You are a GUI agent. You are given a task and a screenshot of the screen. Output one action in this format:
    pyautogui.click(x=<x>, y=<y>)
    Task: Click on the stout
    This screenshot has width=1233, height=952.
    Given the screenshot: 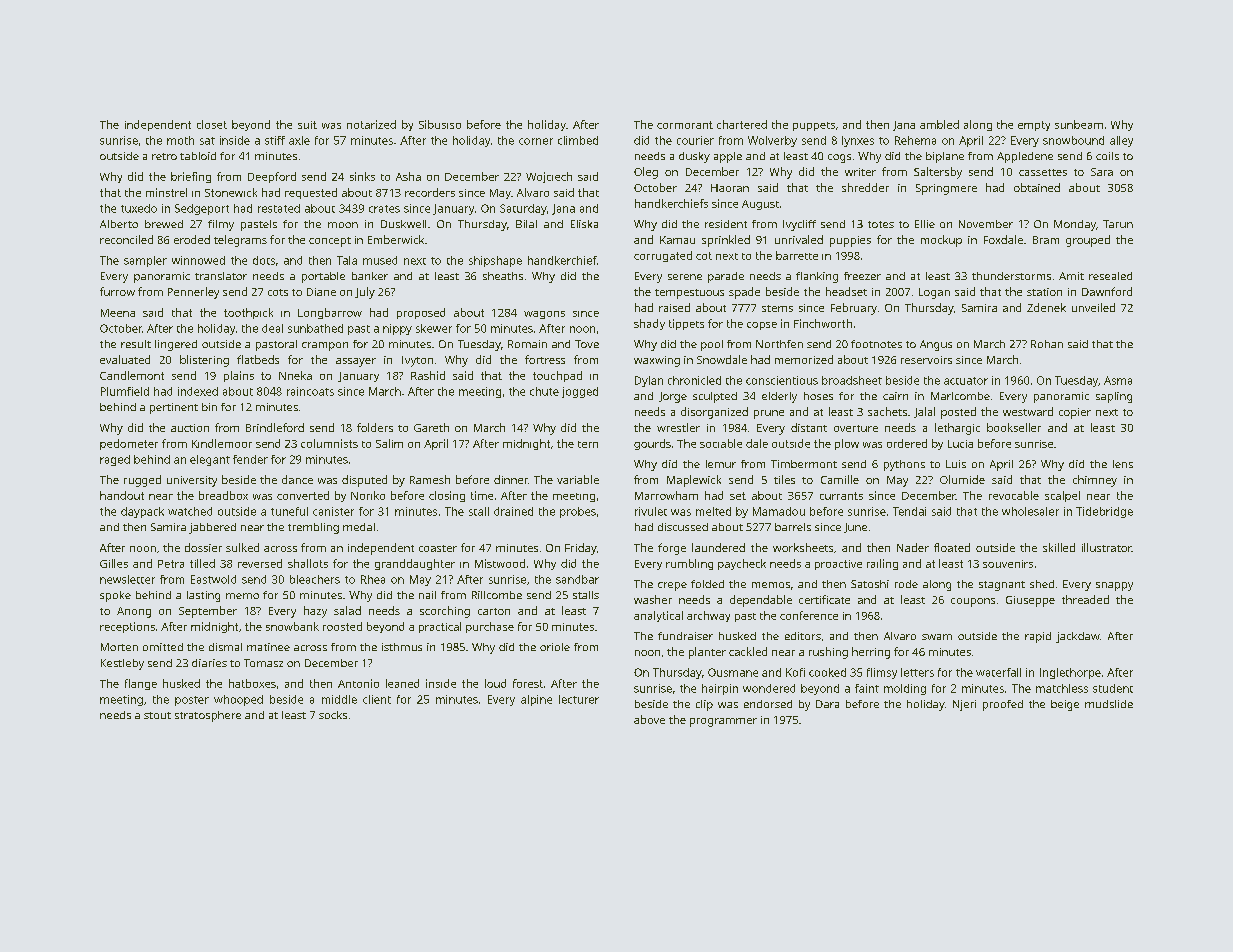 What is the action you would take?
    pyautogui.click(x=157, y=715)
